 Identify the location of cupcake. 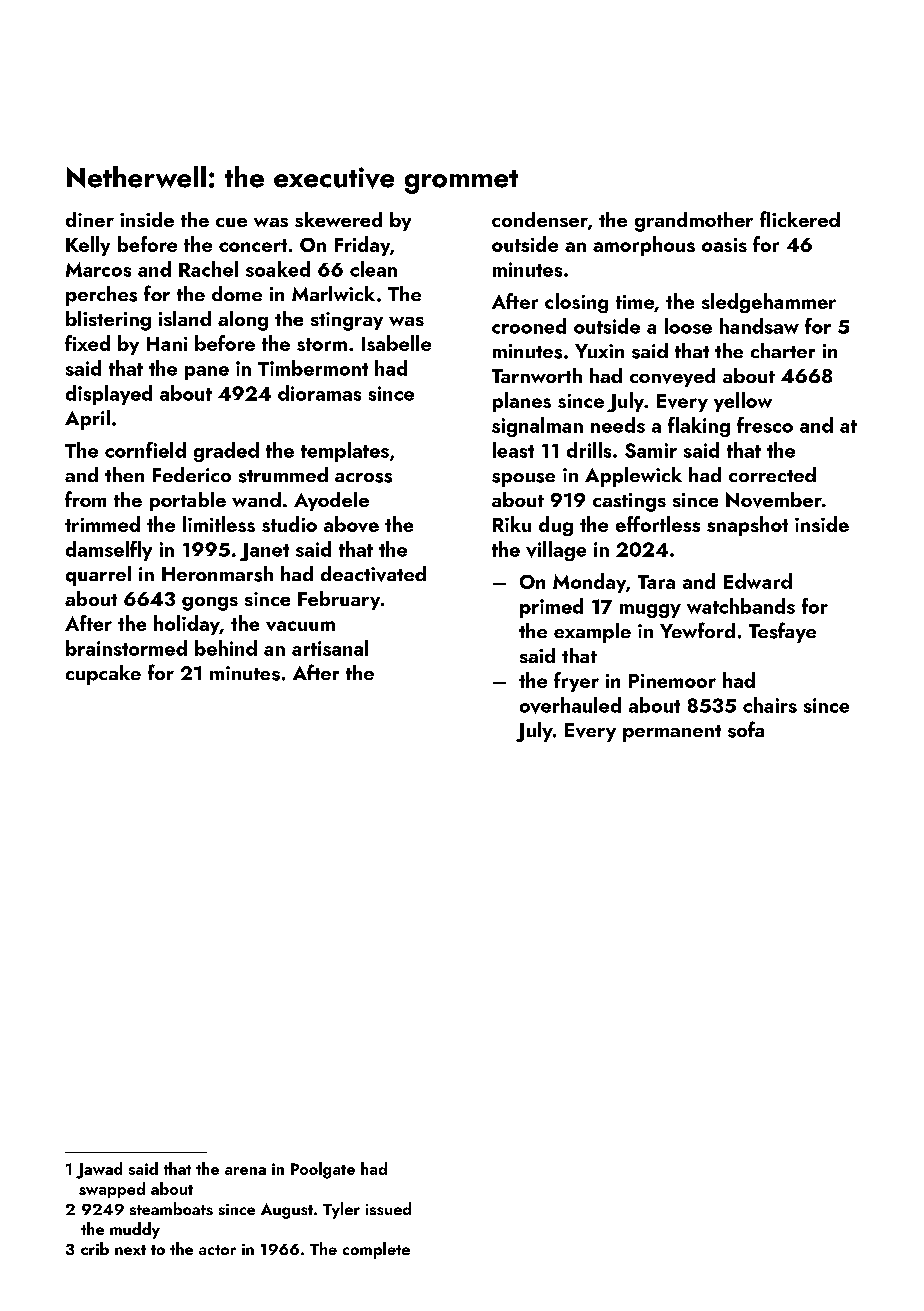
(103, 675).
